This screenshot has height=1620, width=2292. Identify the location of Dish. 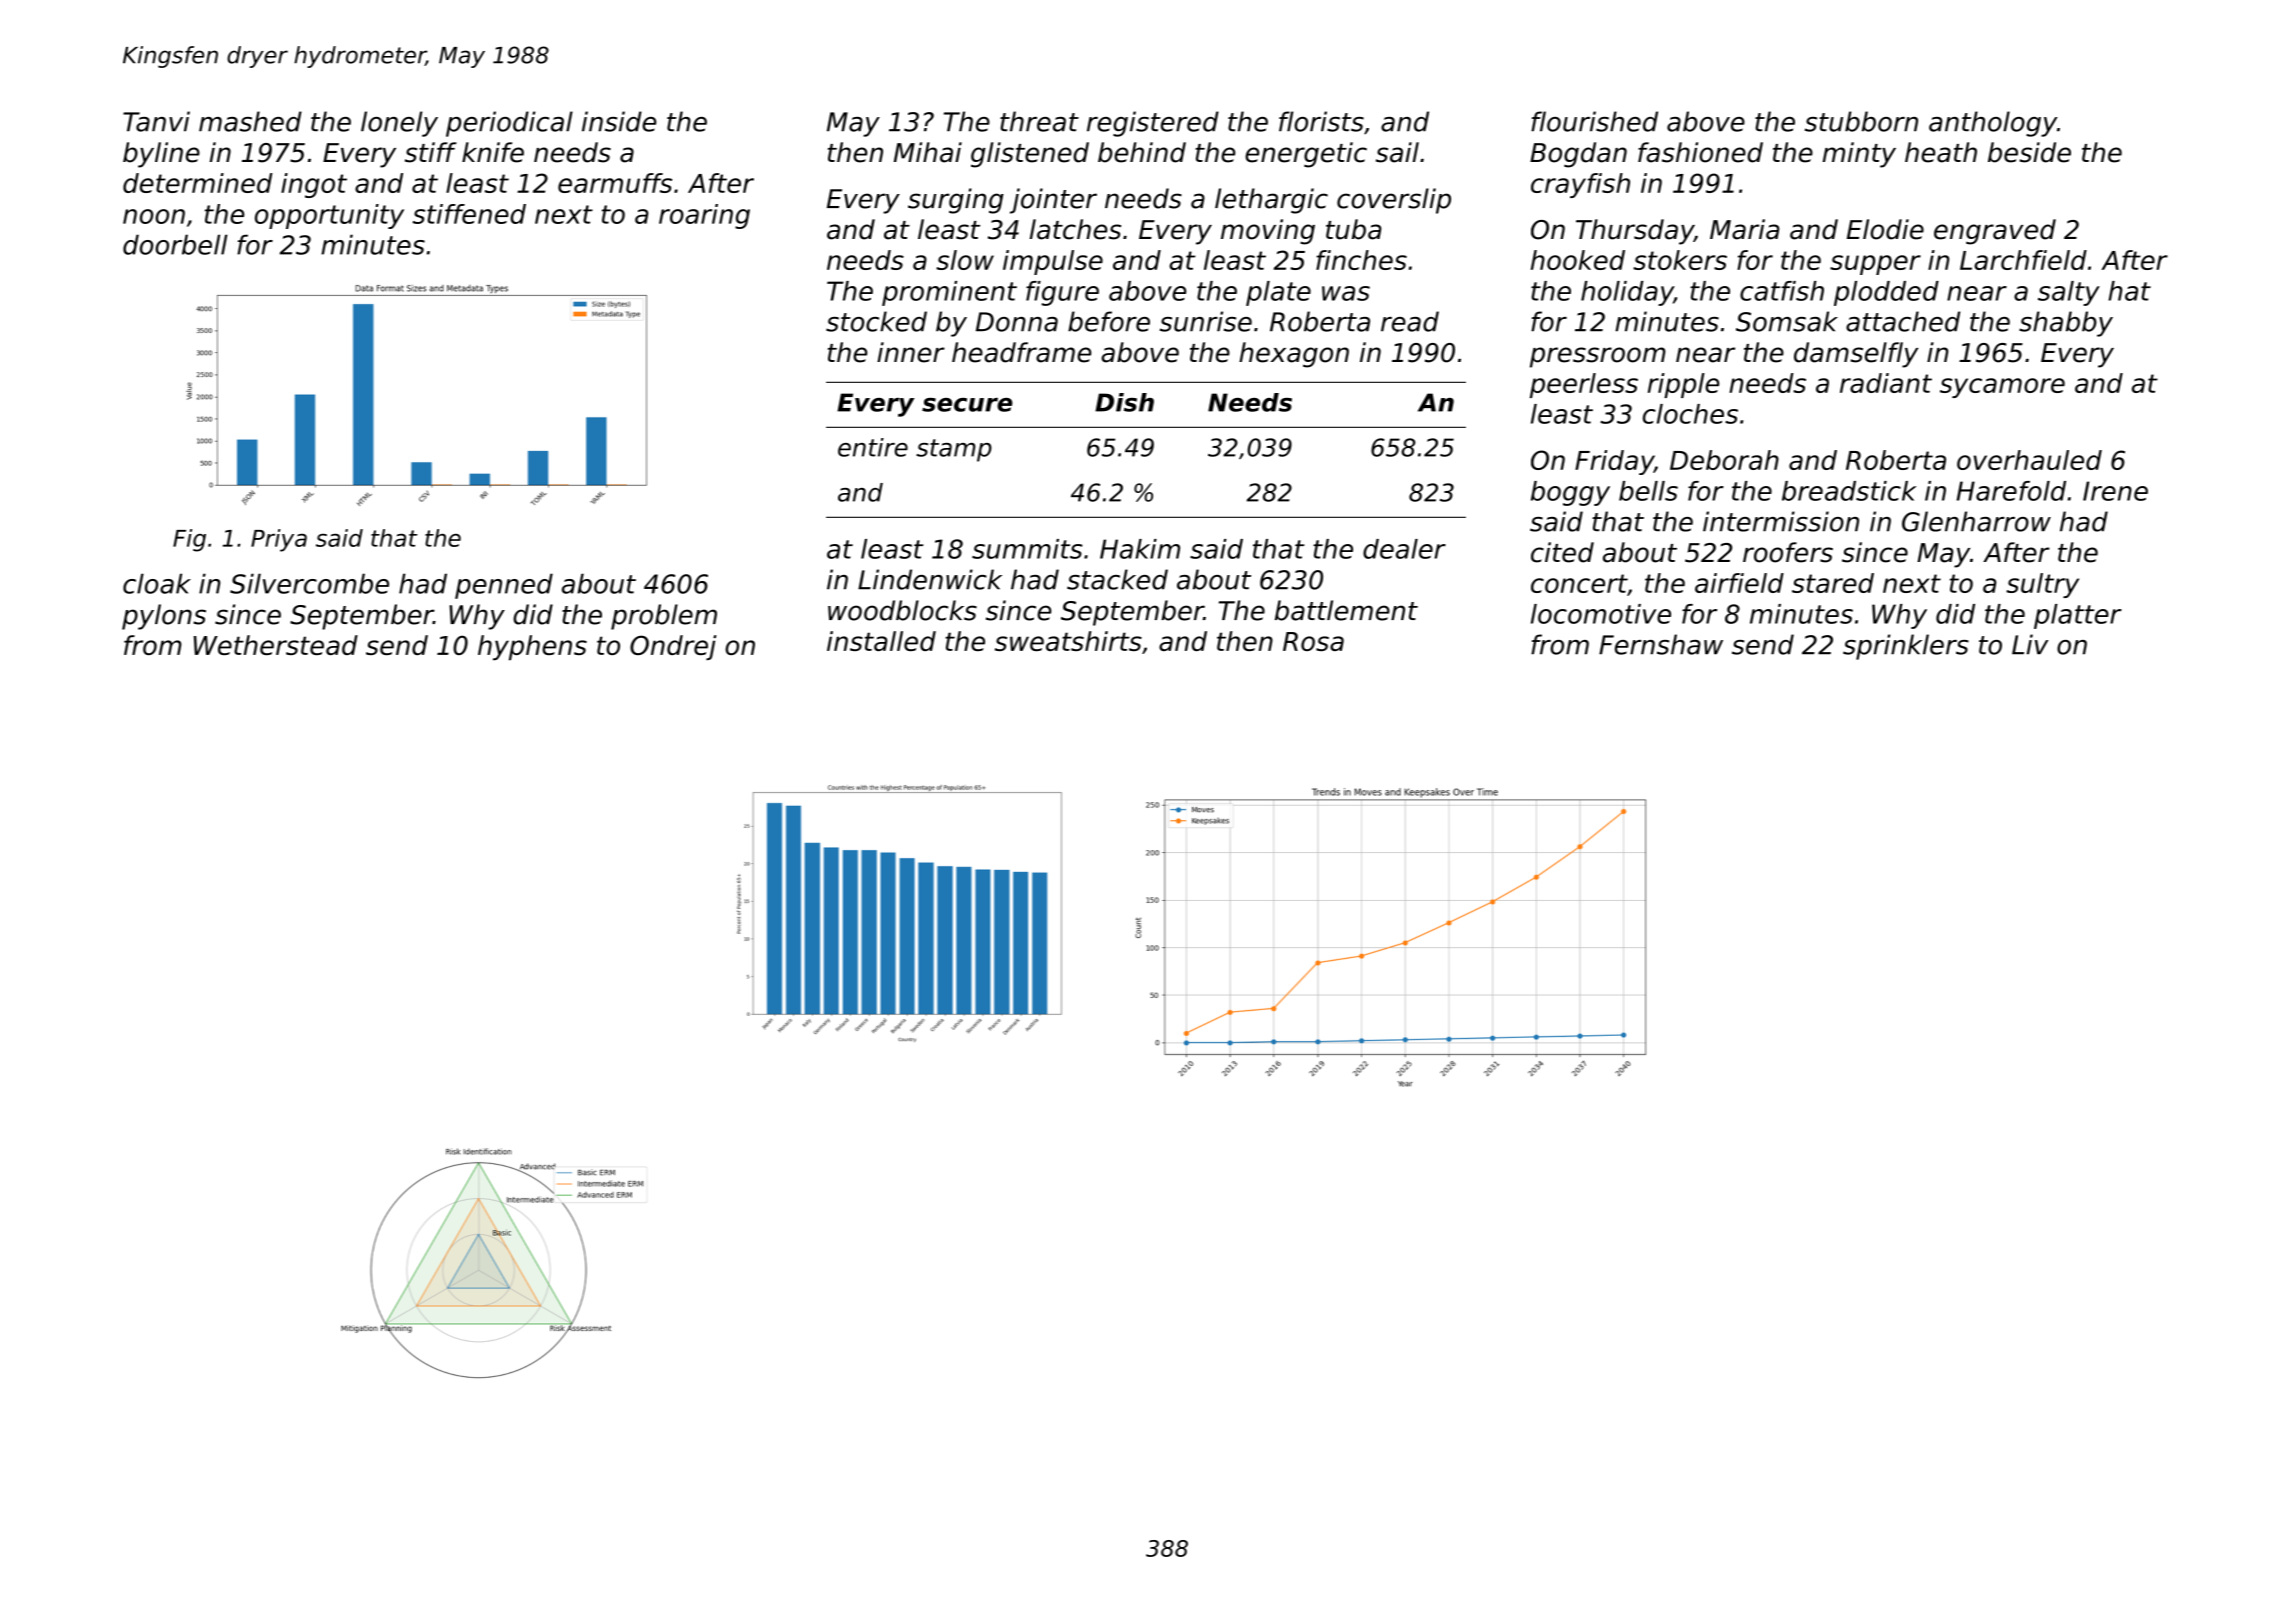
(1124, 402).
